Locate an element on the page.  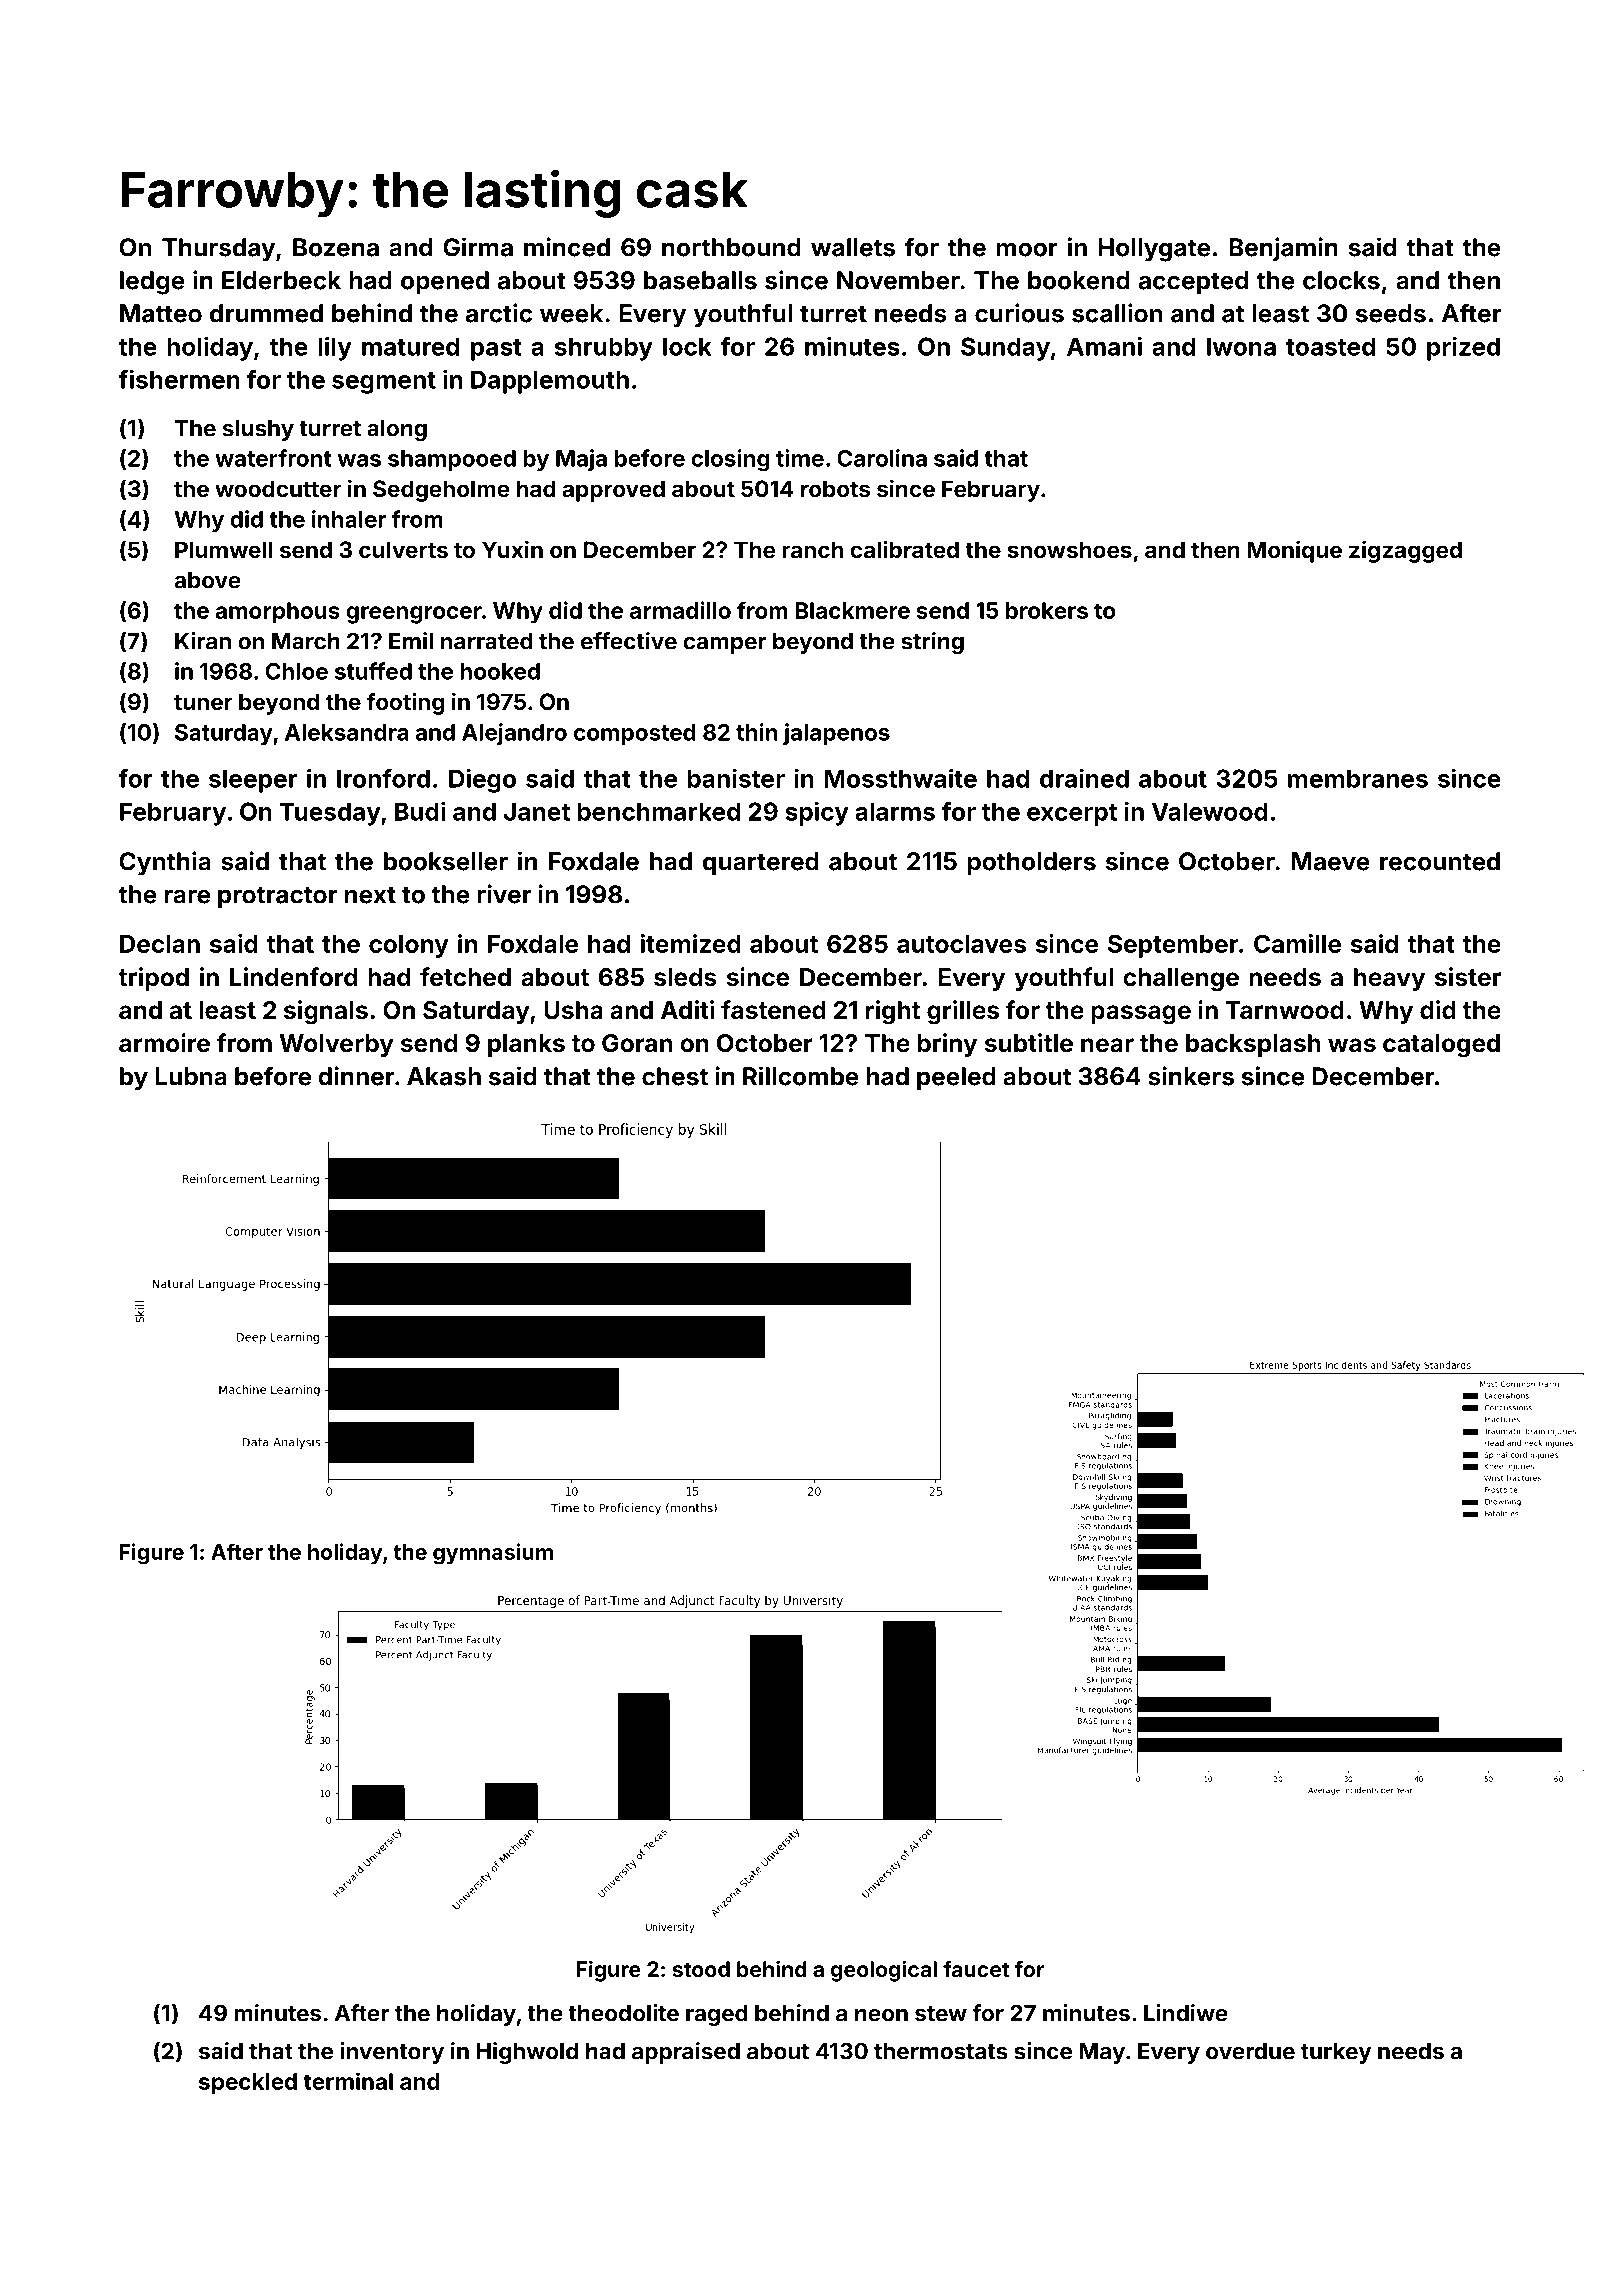
prized is located at coordinates (1463, 348).
